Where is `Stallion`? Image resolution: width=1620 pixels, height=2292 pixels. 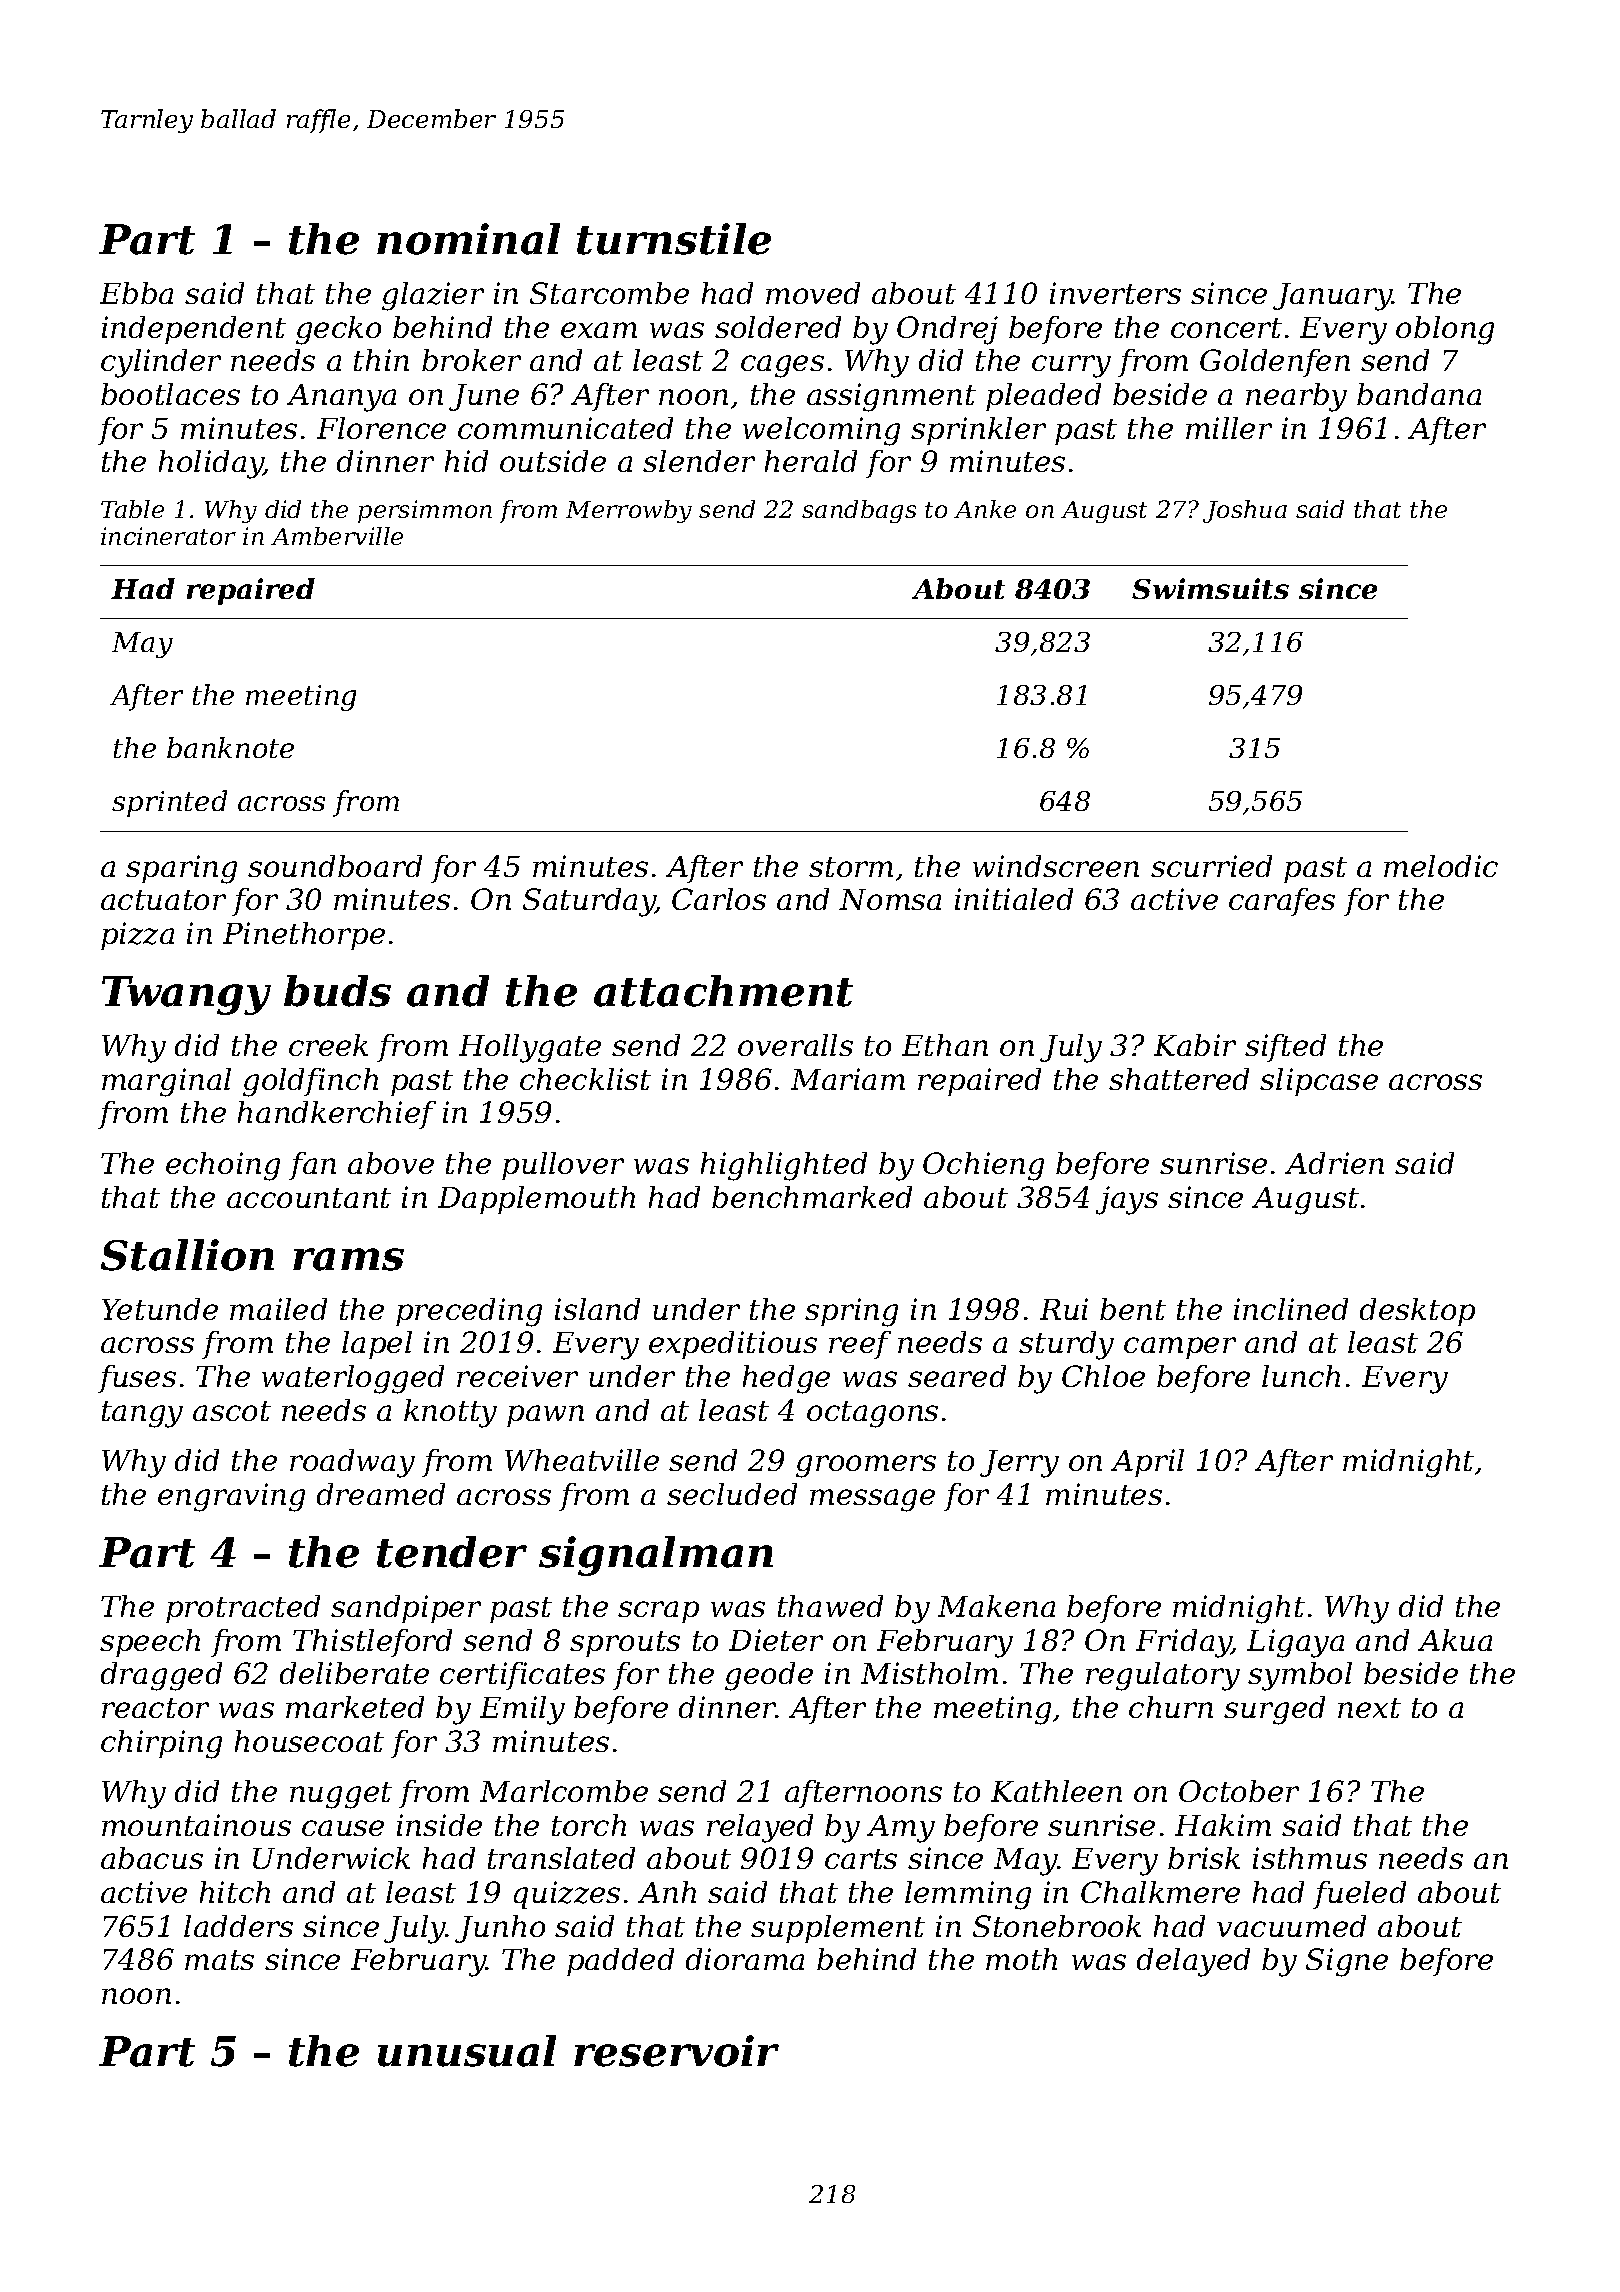 Stallion is located at coordinates (187, 1255).
